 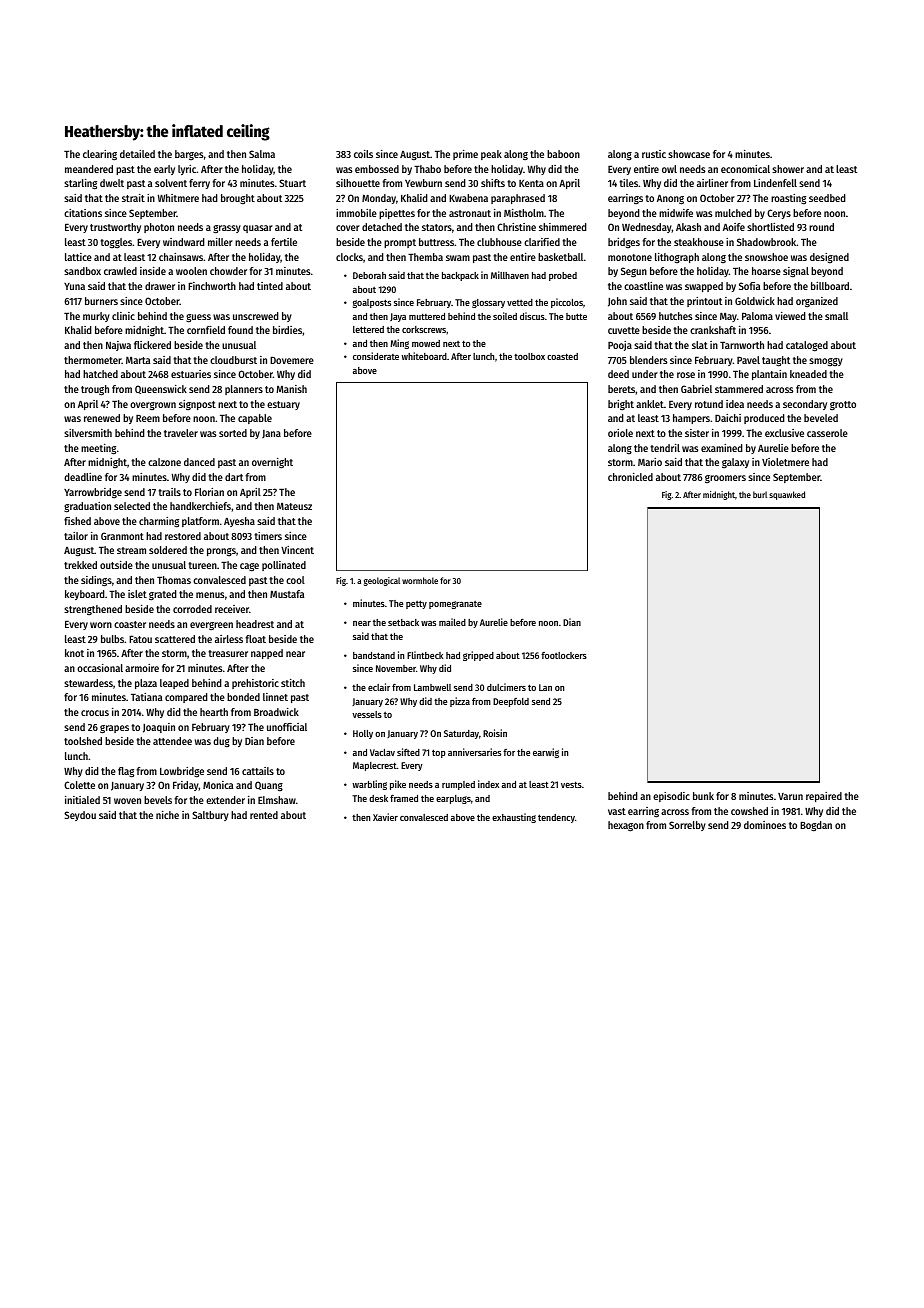 What do you see at coordinates (264, 815) in the image?
I see `rented` at bounding box center [264, 815].
